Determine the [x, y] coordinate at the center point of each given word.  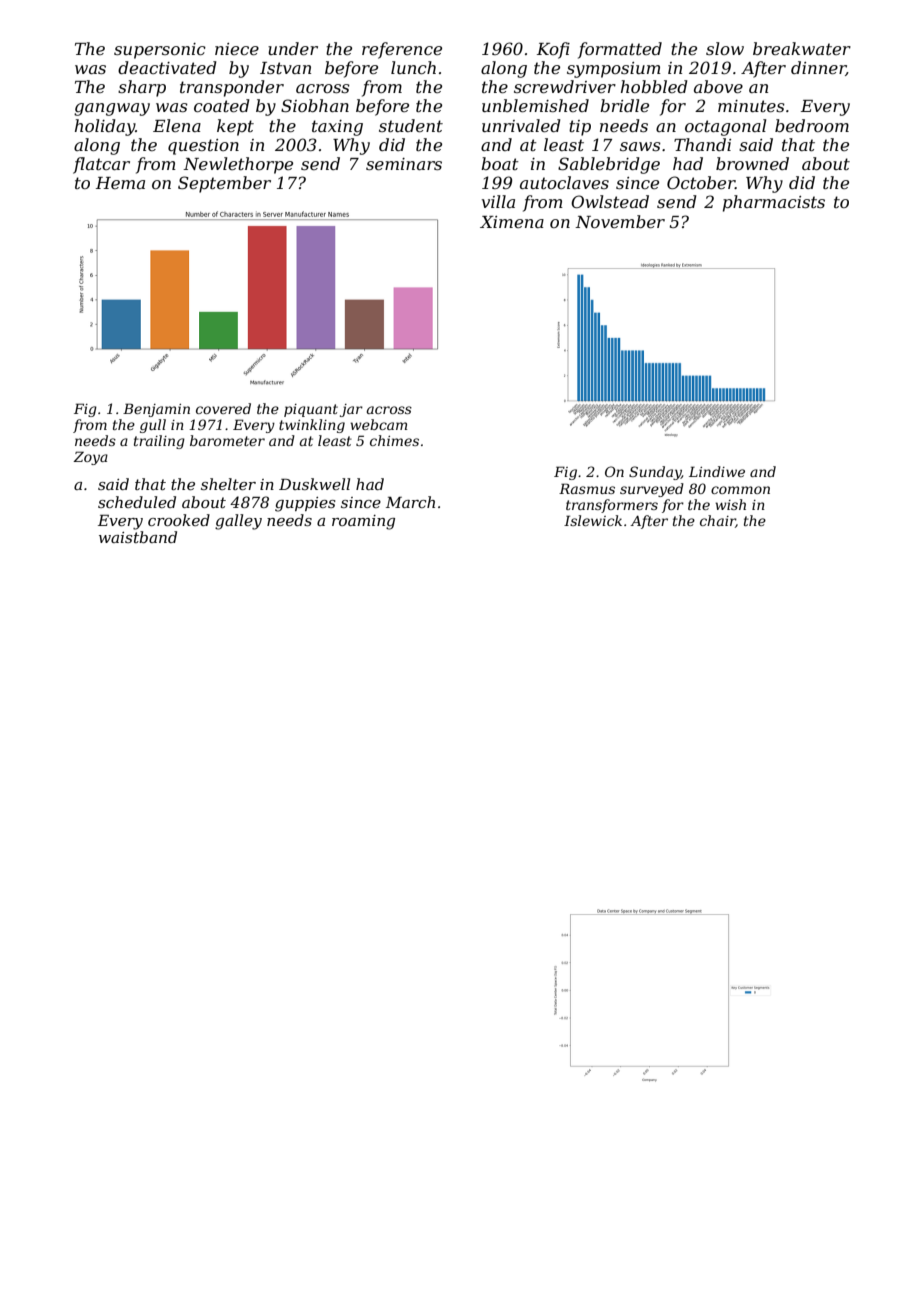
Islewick [593, 520]
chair [718, 521]
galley [238, 522]
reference [402, 50]
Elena [177, 125]
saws [640, 146]
